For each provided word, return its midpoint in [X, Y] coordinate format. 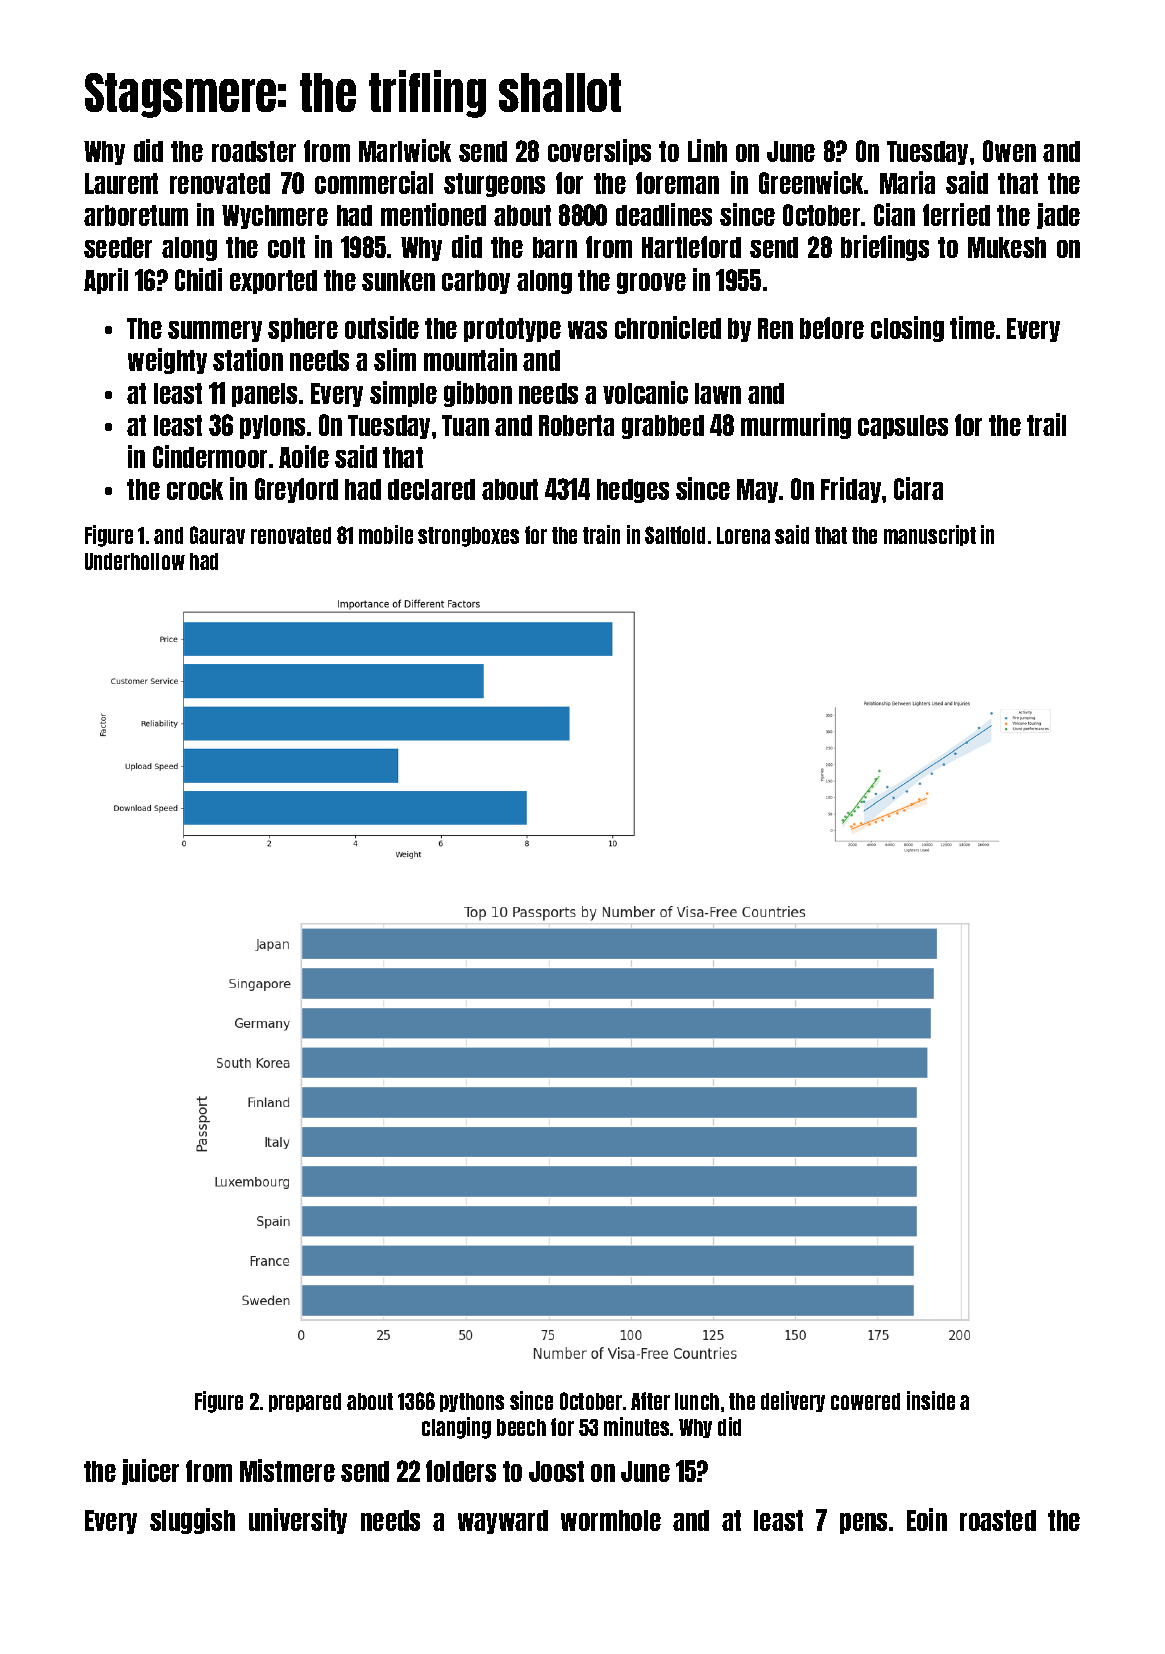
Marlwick [405, 150]
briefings [885, 248]
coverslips [599, 152]
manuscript [930, 535]
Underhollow [135, 561]
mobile [386, 534]
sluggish [192, 1521]
